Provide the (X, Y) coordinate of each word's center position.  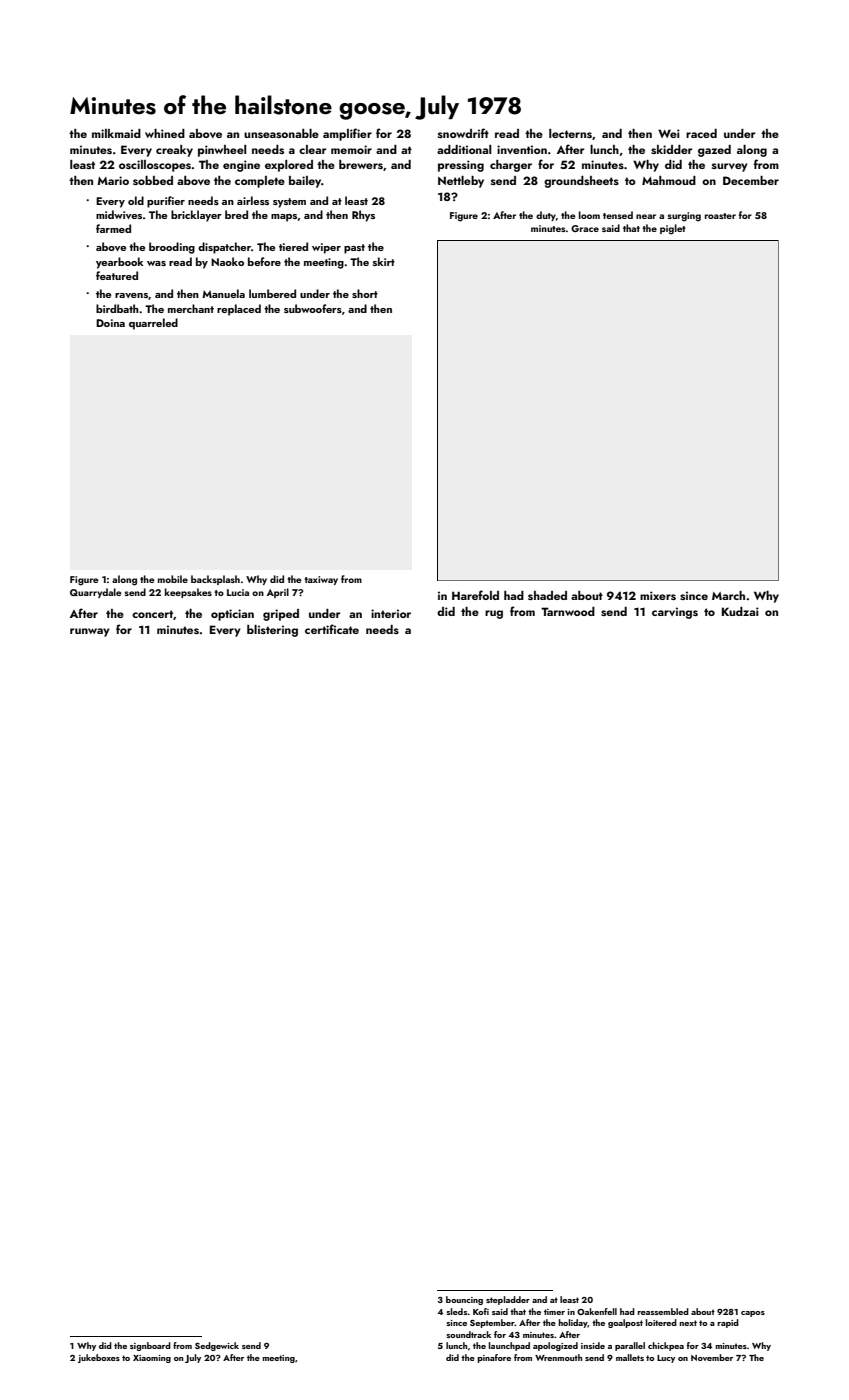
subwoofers (313, 308)
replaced (239, 310)
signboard (150, 1346)
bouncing (464, 1300)
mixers (658, 595)
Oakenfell (597, 1311)
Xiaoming (152, 1359)
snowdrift (463, 133)
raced (701, 133)
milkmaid (116, 133)
